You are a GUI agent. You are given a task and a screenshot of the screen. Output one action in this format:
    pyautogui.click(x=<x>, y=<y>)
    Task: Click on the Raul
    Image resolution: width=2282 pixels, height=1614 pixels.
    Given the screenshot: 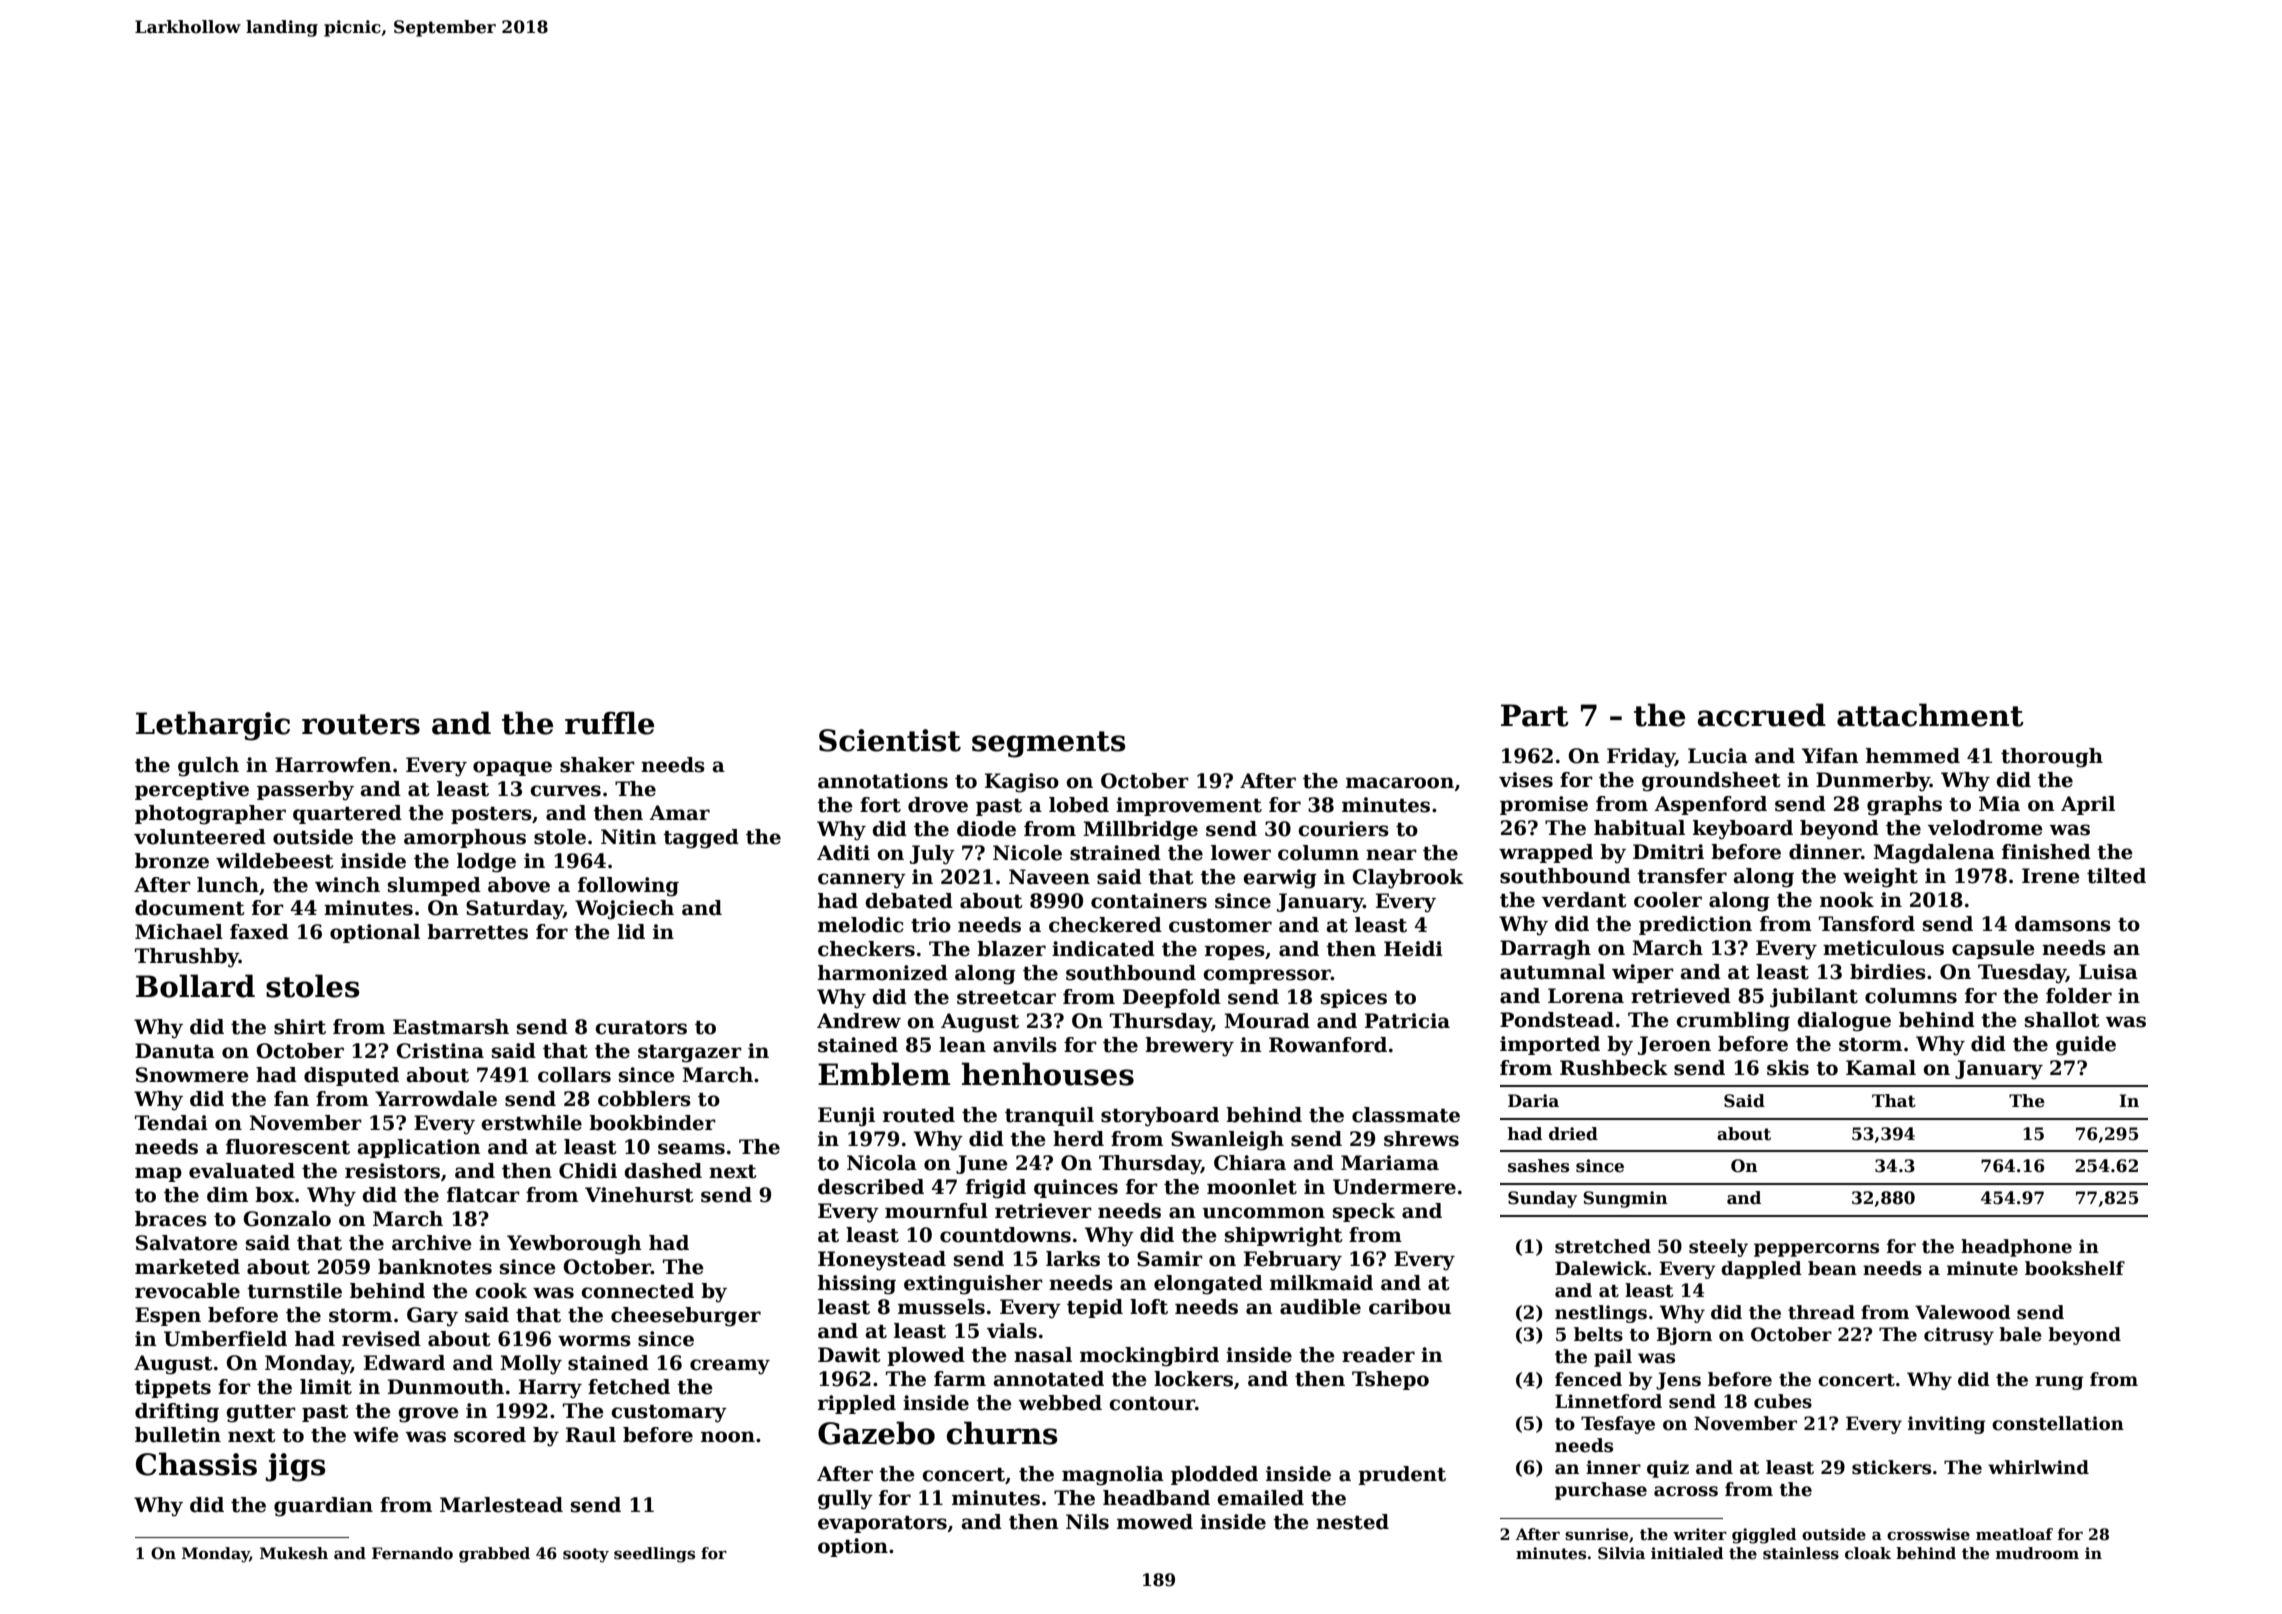 What is the action you would take?
    pyautogui.click(x=591, y=1435)
